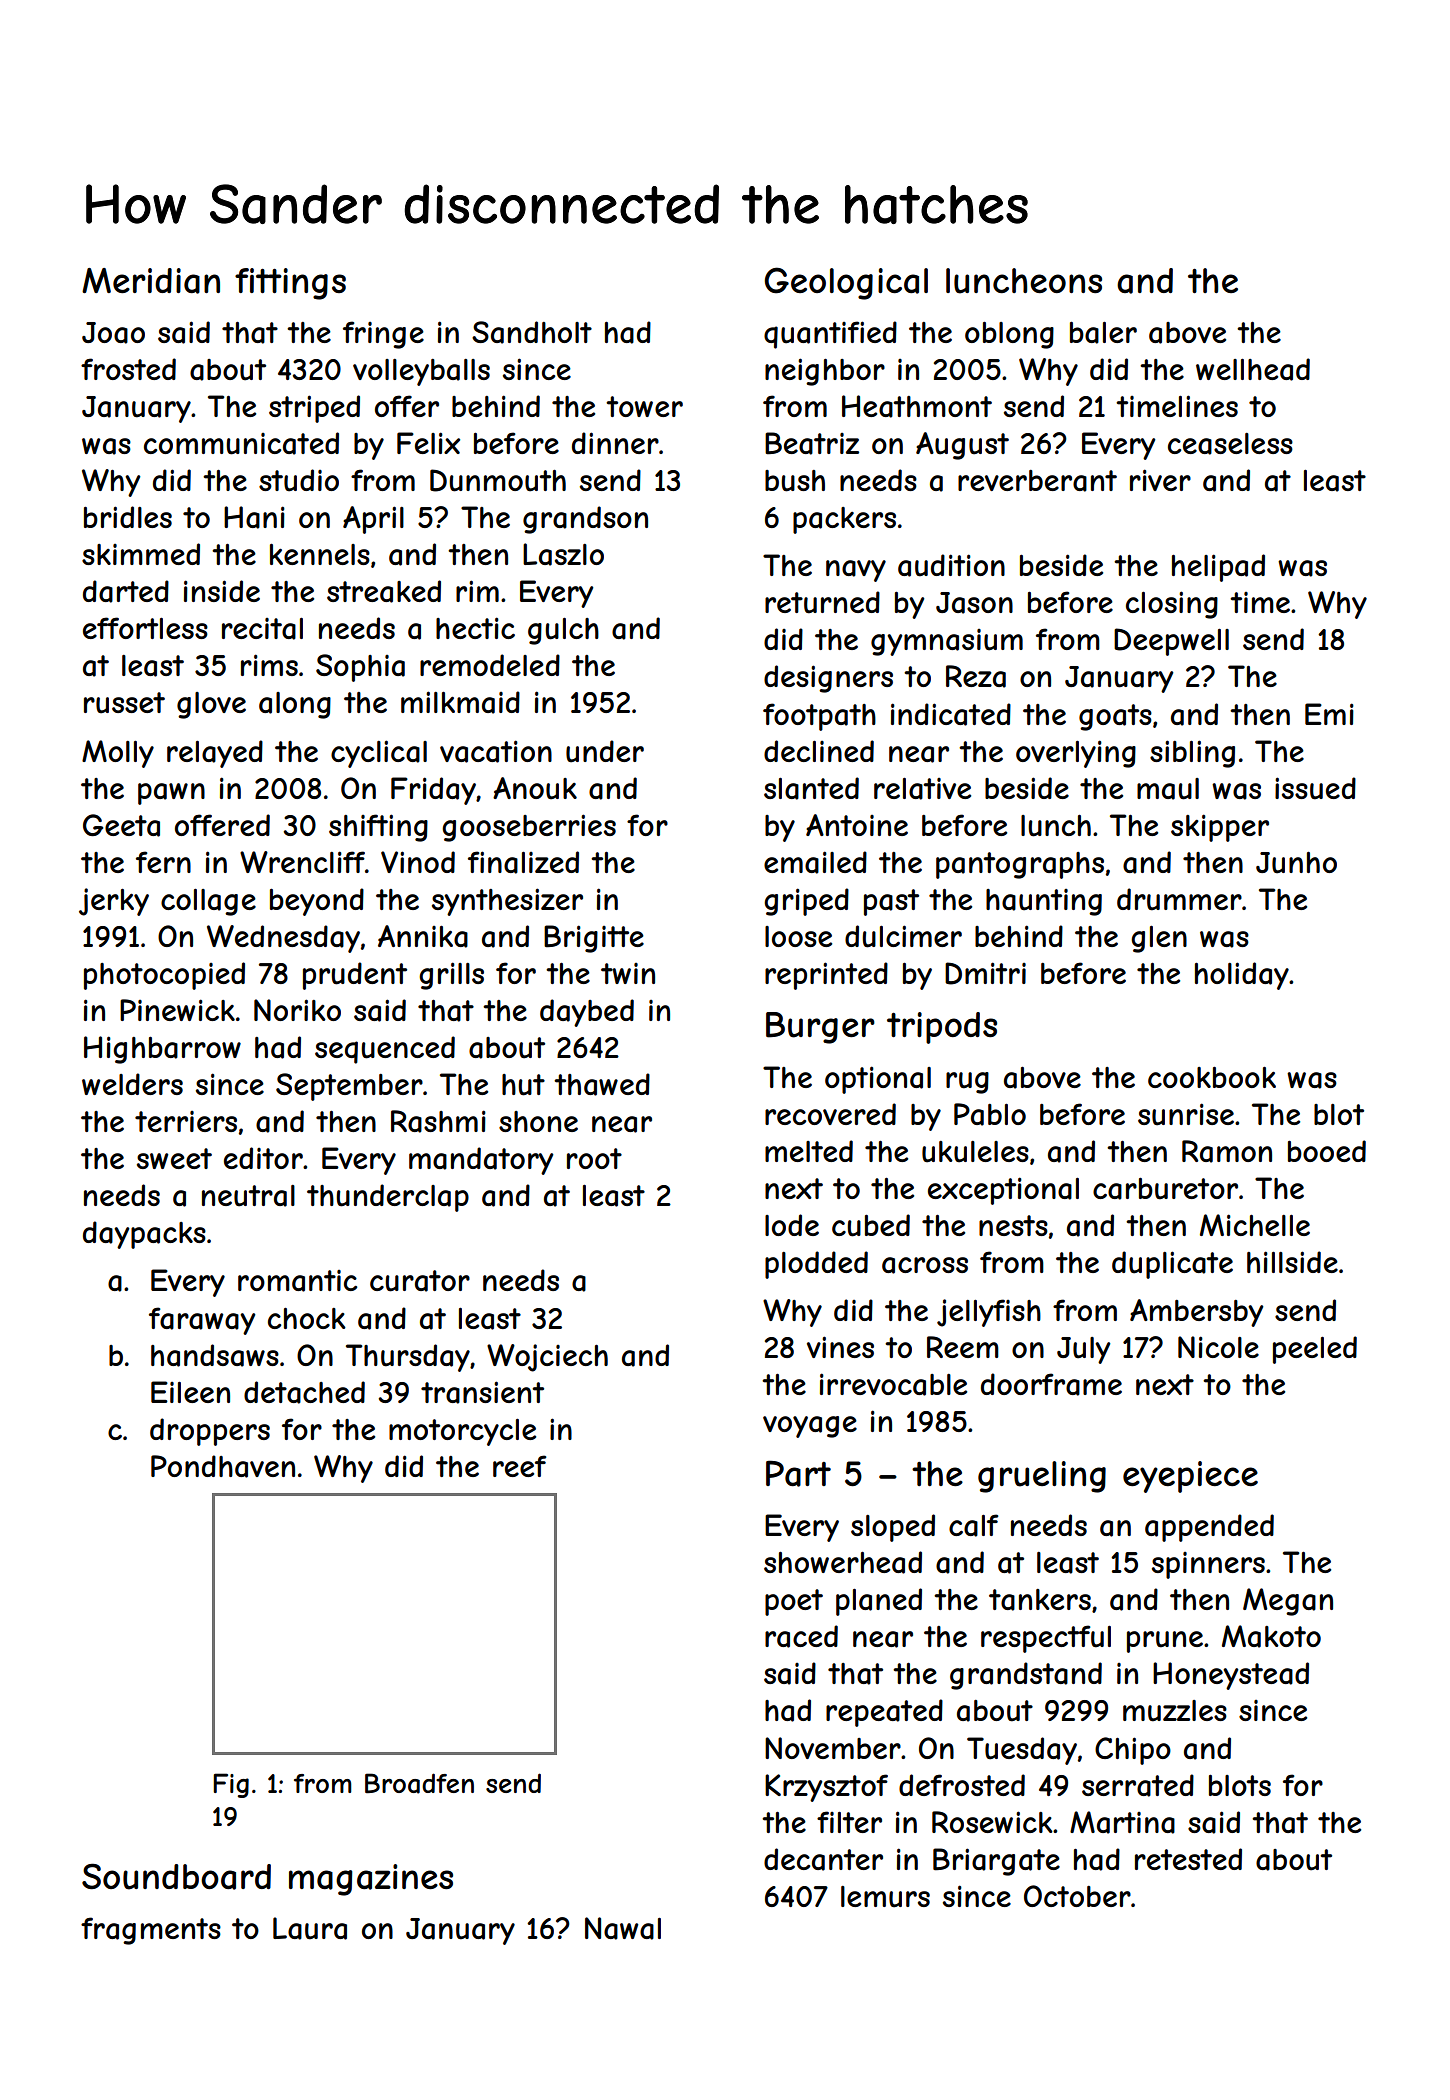  What do you see at coordinates (1271, 1636) in the screenshot?
I see `Makoto` at bounding box center [1271, 1636].
